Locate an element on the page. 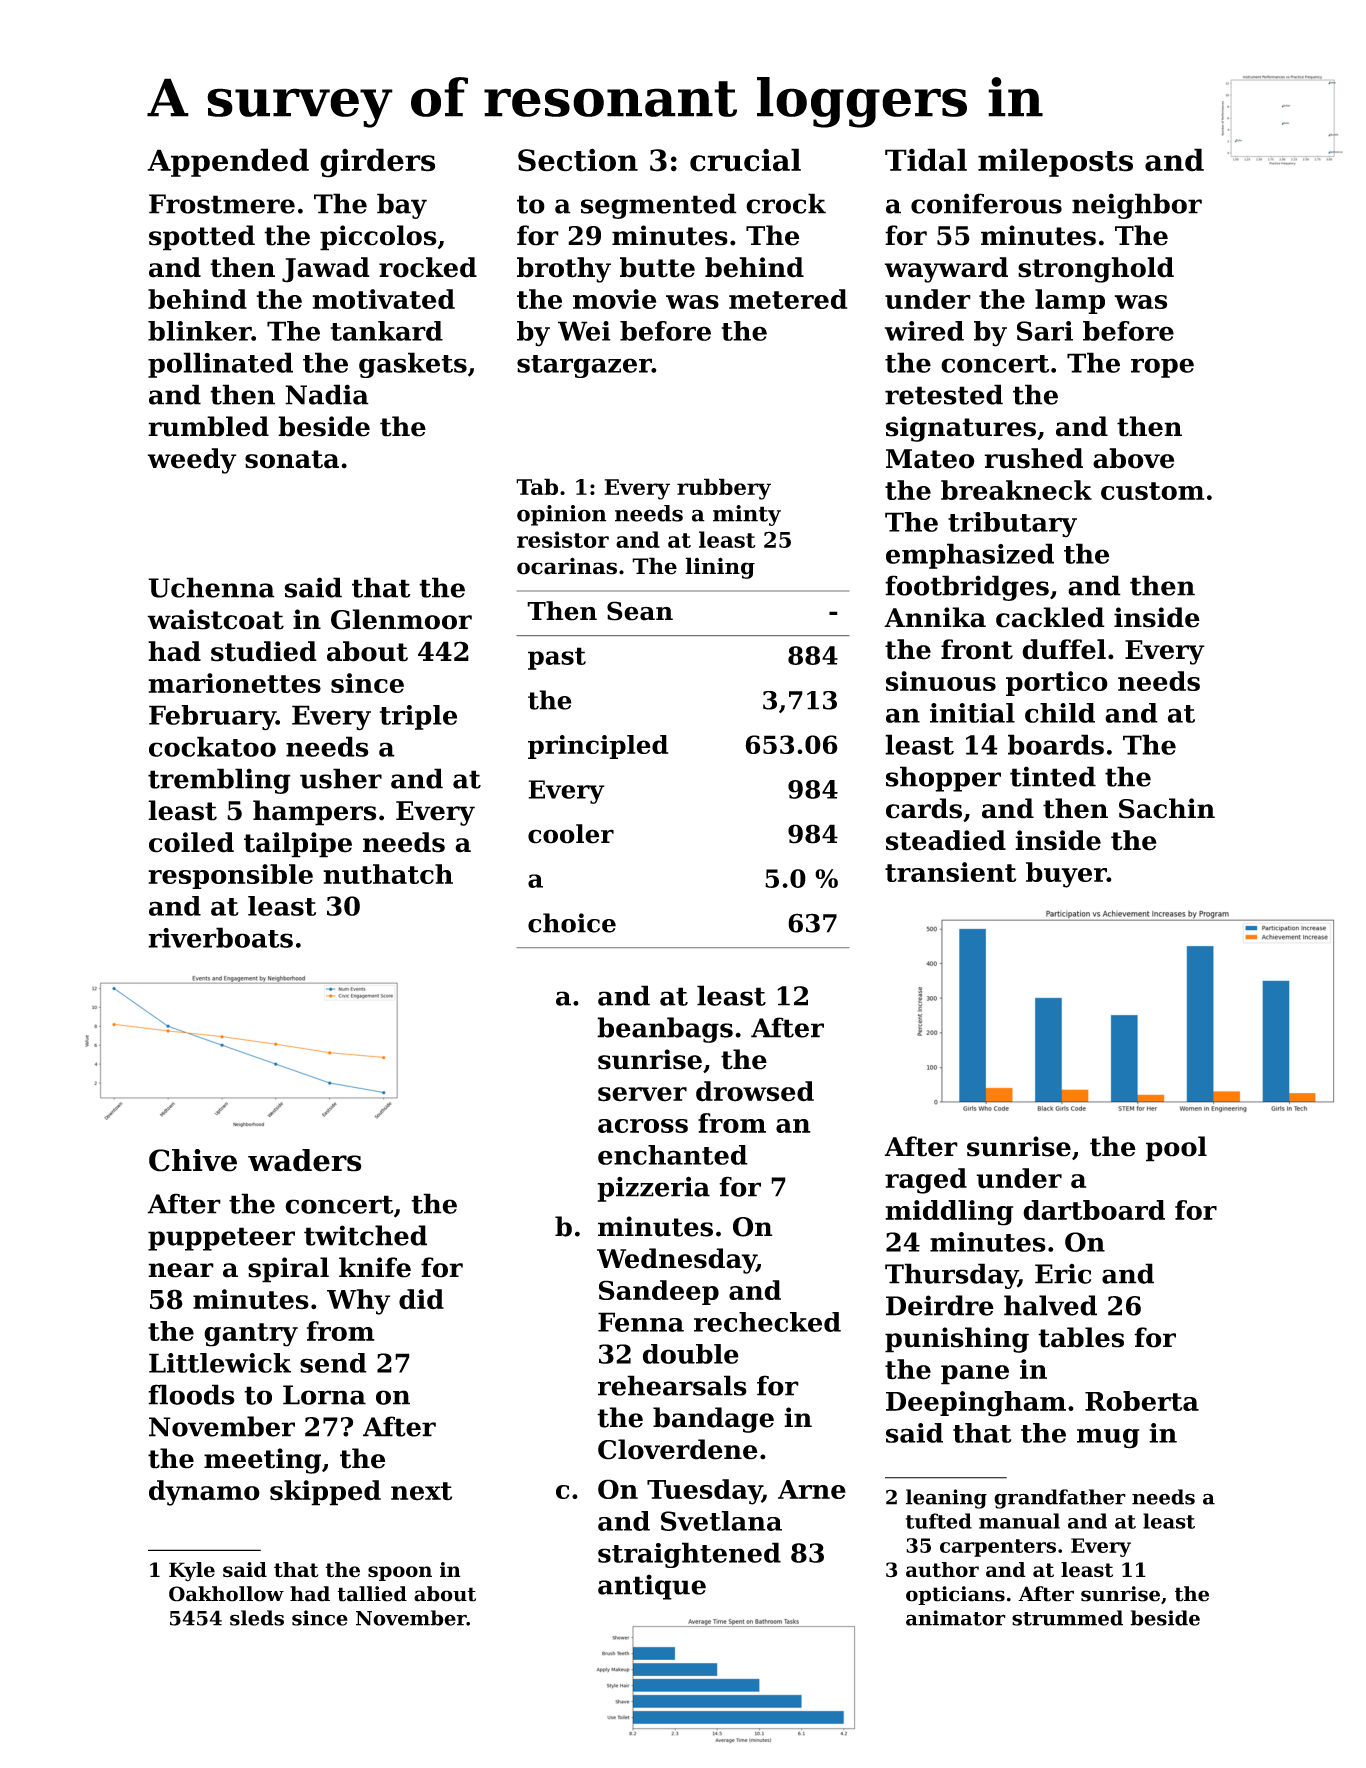  pool is located at coordinates (1176, 1149).
